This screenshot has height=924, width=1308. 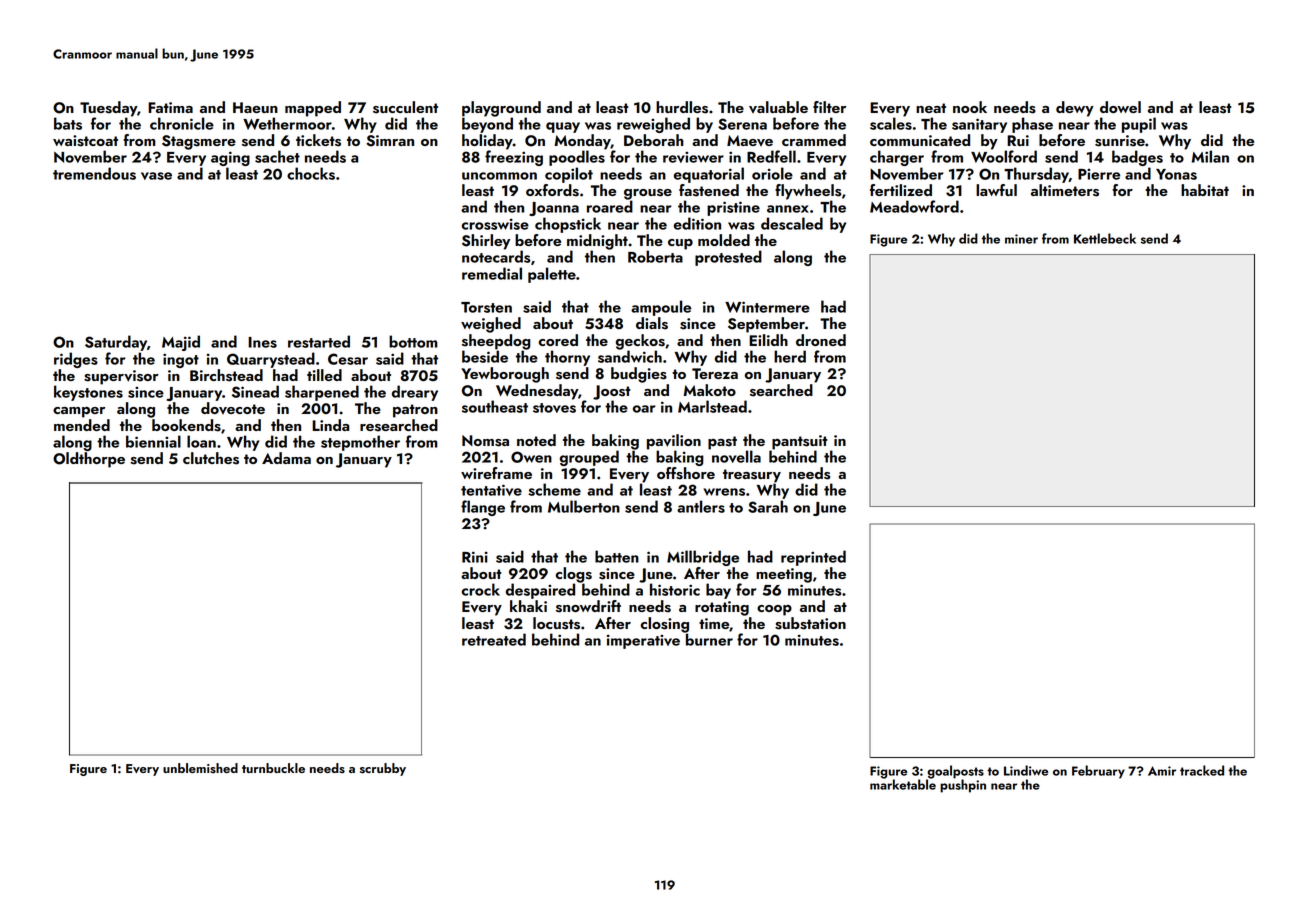 What do you see at coordinates (1036, 175) in the screenshot?
I see `Thursday` at bounding box center [1036, 175].
